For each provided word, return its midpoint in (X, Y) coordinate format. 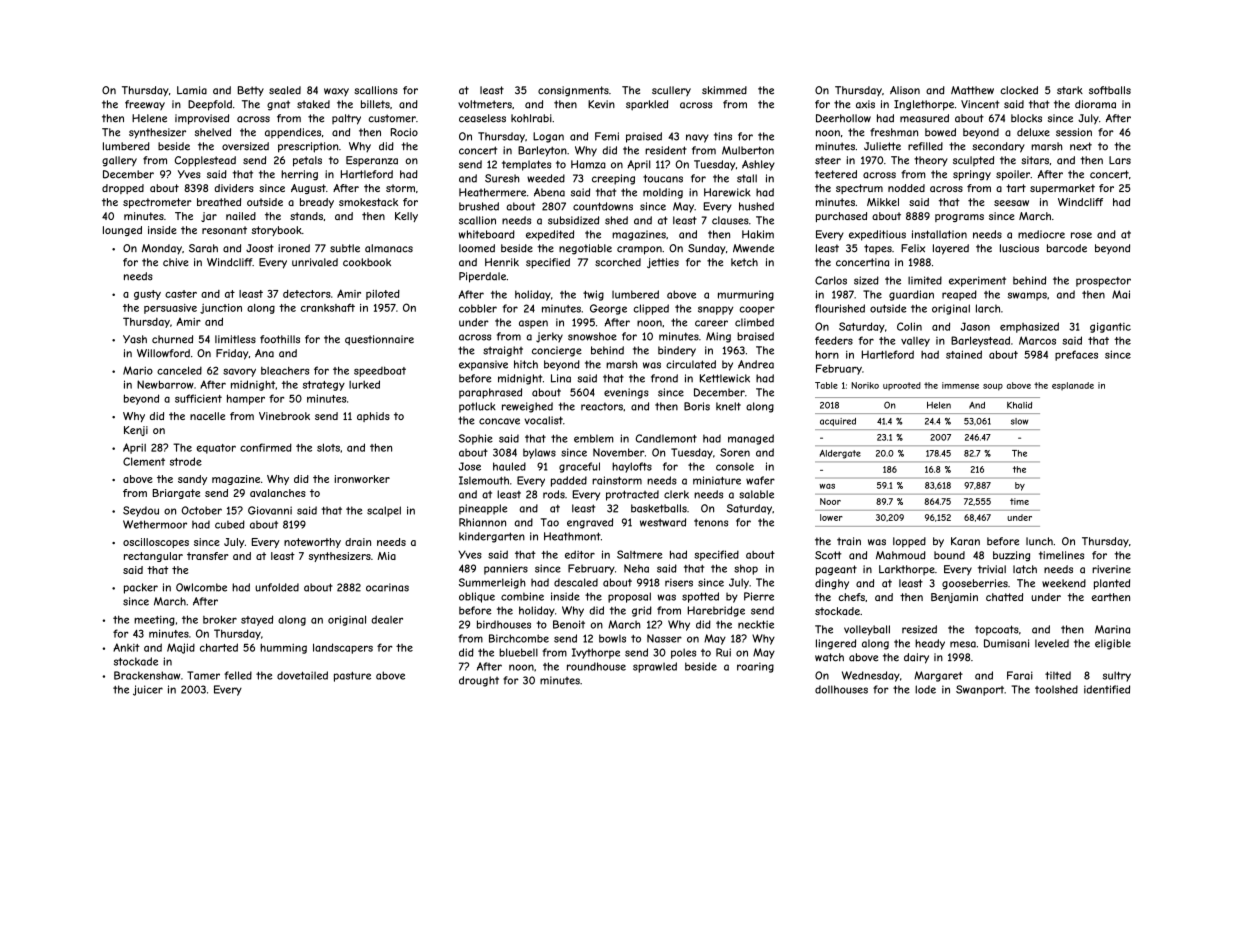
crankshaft (328, 307)
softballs (1110, 90)
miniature (717, 480)
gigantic (1110, 327)
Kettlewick (725, 378)
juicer (148, 690)
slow (1019, 421)
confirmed (266, 447)
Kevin (601, 104)
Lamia (192, 90)
